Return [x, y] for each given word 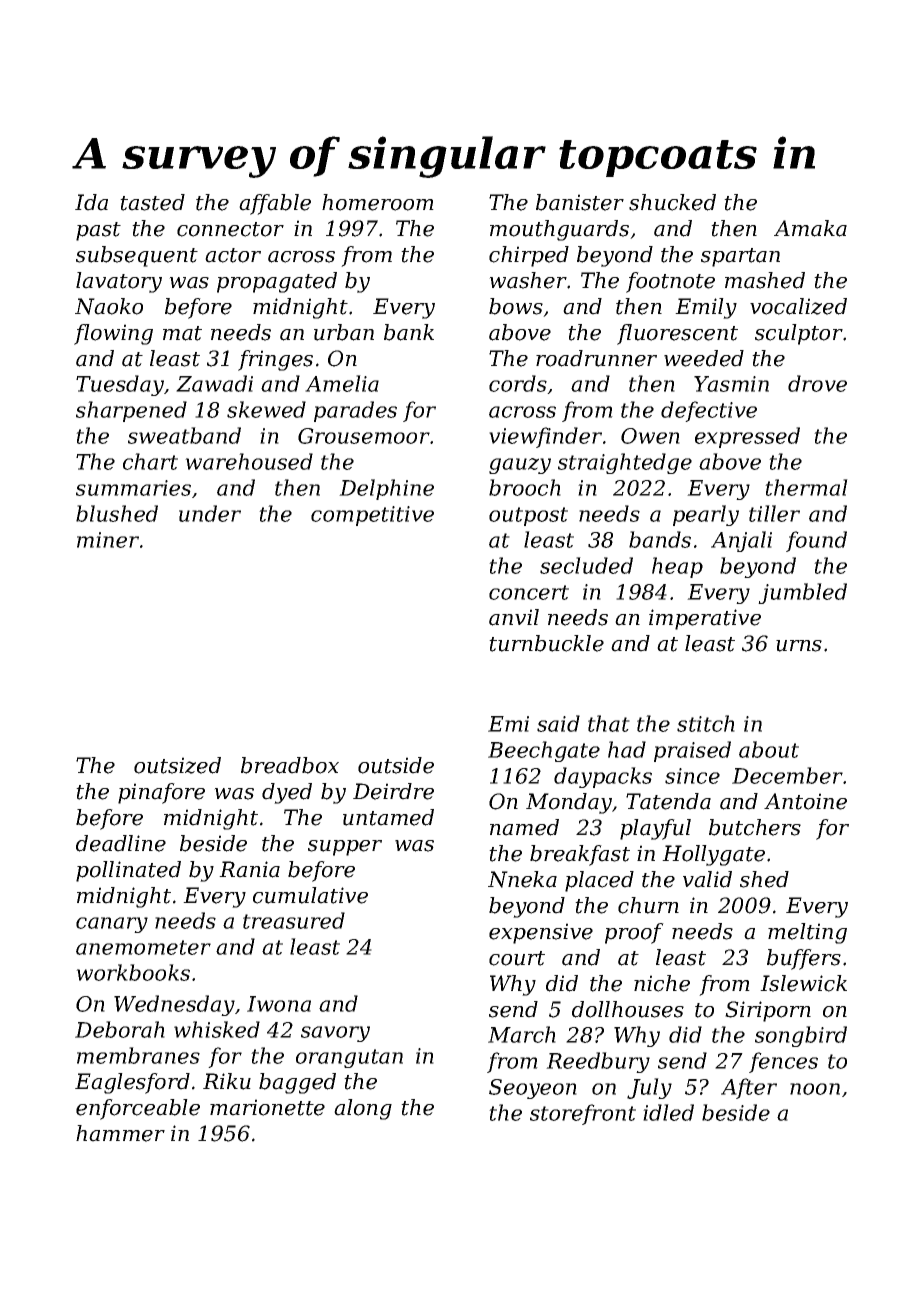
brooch [525, 487]
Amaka [810, 228]
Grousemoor [364, 436]
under [210, 513]
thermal [806, 487]
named [524, 827]
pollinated [128, 871]
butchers [755, 827]
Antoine [805, 801]
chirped [529, 256]
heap [677, 567]
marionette [267, 1107]
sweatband [184, 435]
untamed [388, 817]
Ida [91, 202]
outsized [177, 765]
